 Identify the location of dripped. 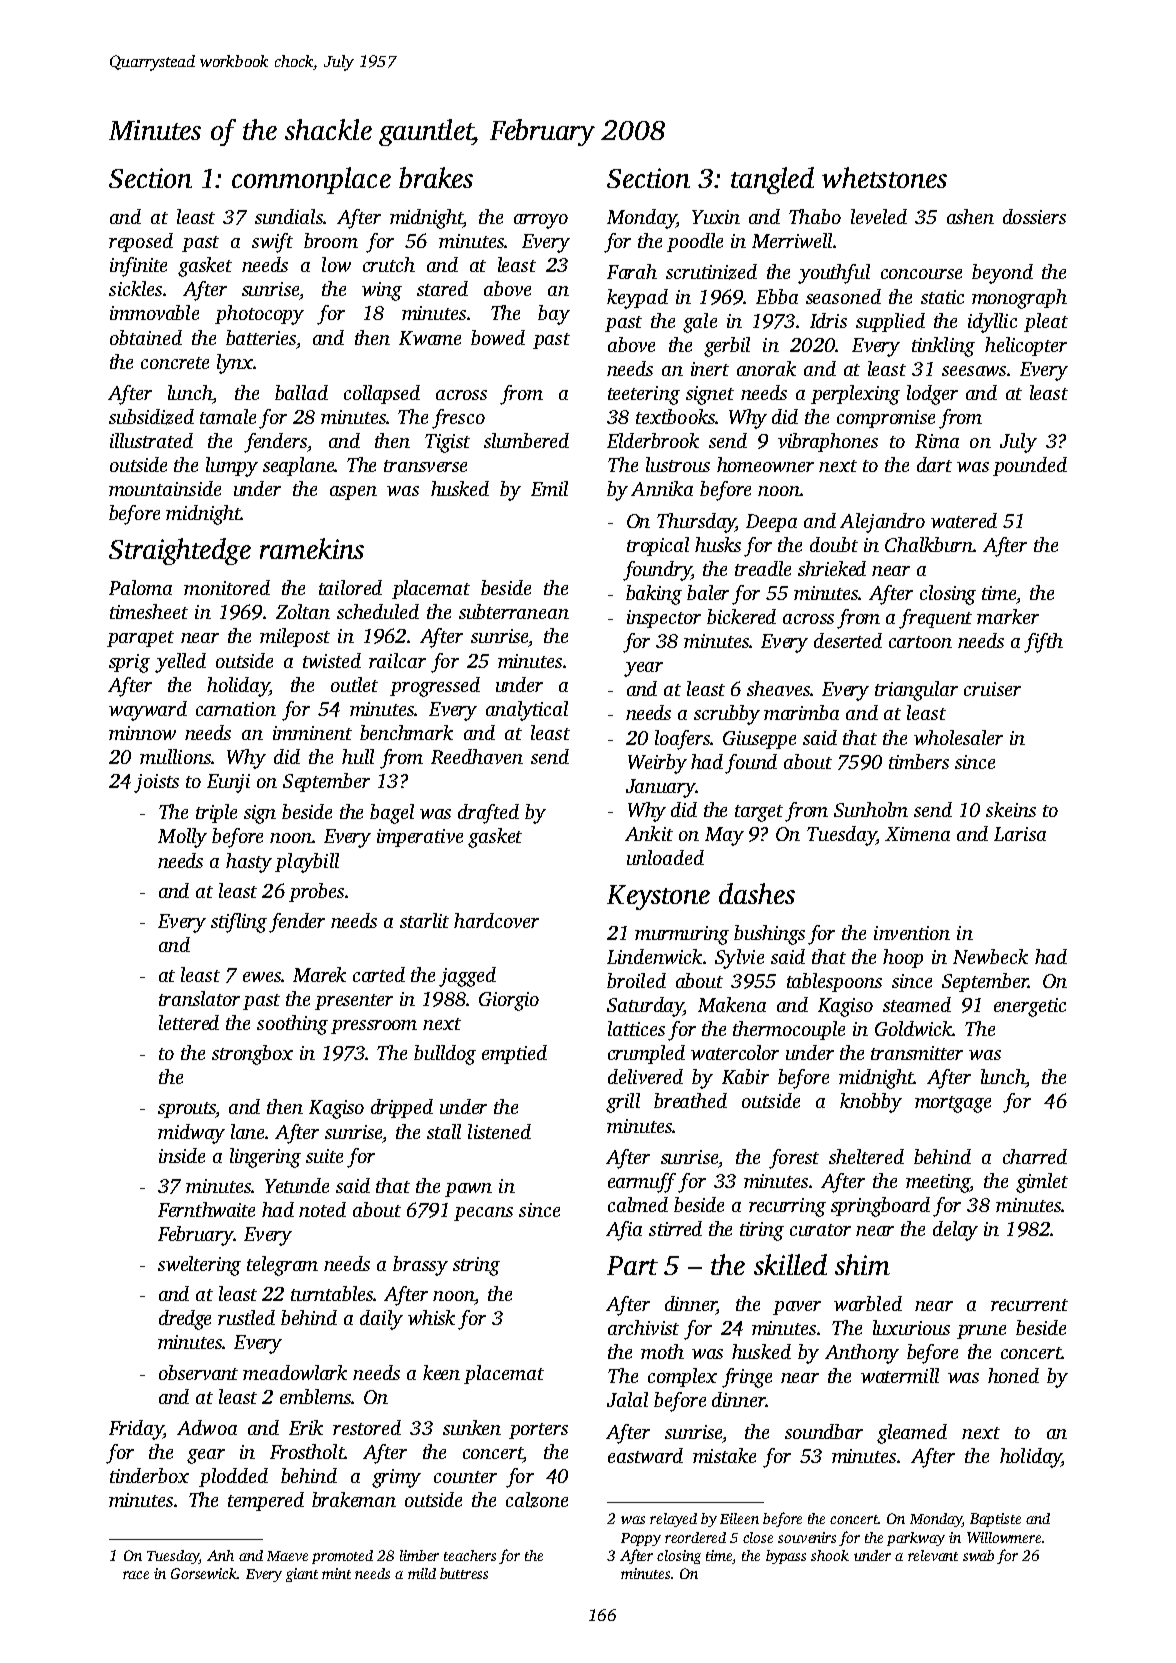
(402, 1108).
